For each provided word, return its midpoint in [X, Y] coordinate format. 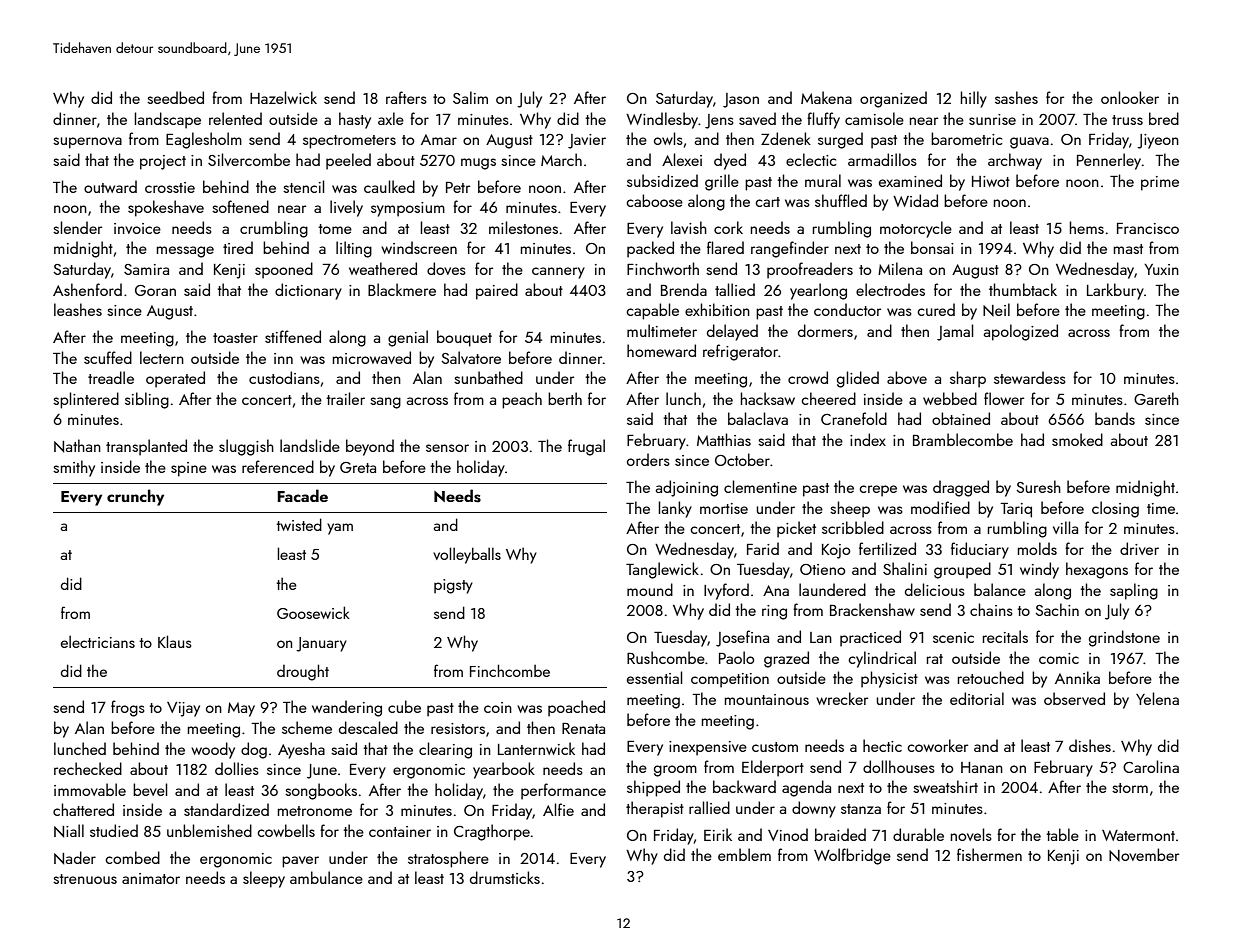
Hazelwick [283, 97]
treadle [111, 377]
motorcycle [916, 229]
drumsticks [505, 877]
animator [151, 878]
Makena [826, 97]
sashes [1016, 97]
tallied [735, 289]
